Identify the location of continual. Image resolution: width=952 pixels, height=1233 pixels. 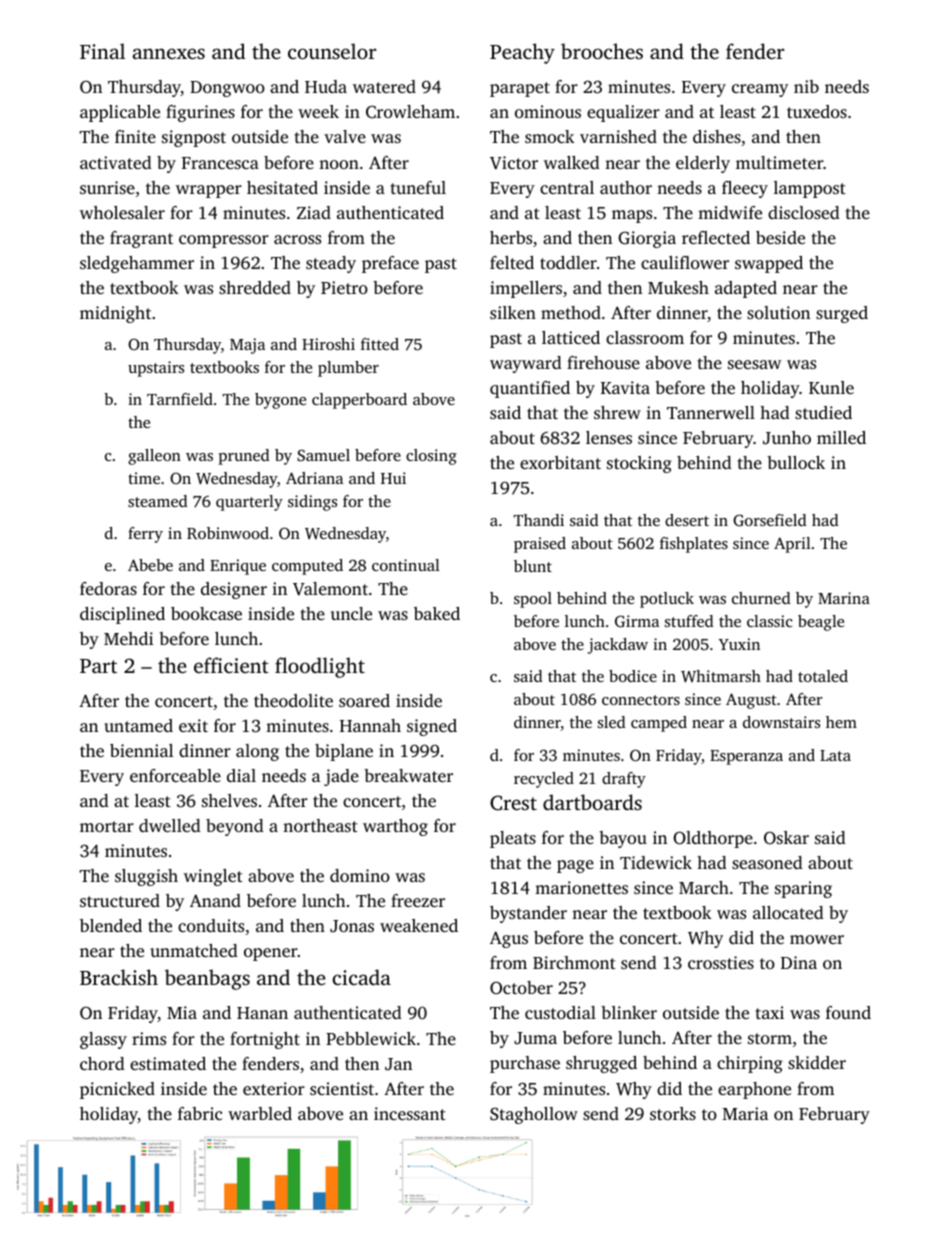
(406, 565).
